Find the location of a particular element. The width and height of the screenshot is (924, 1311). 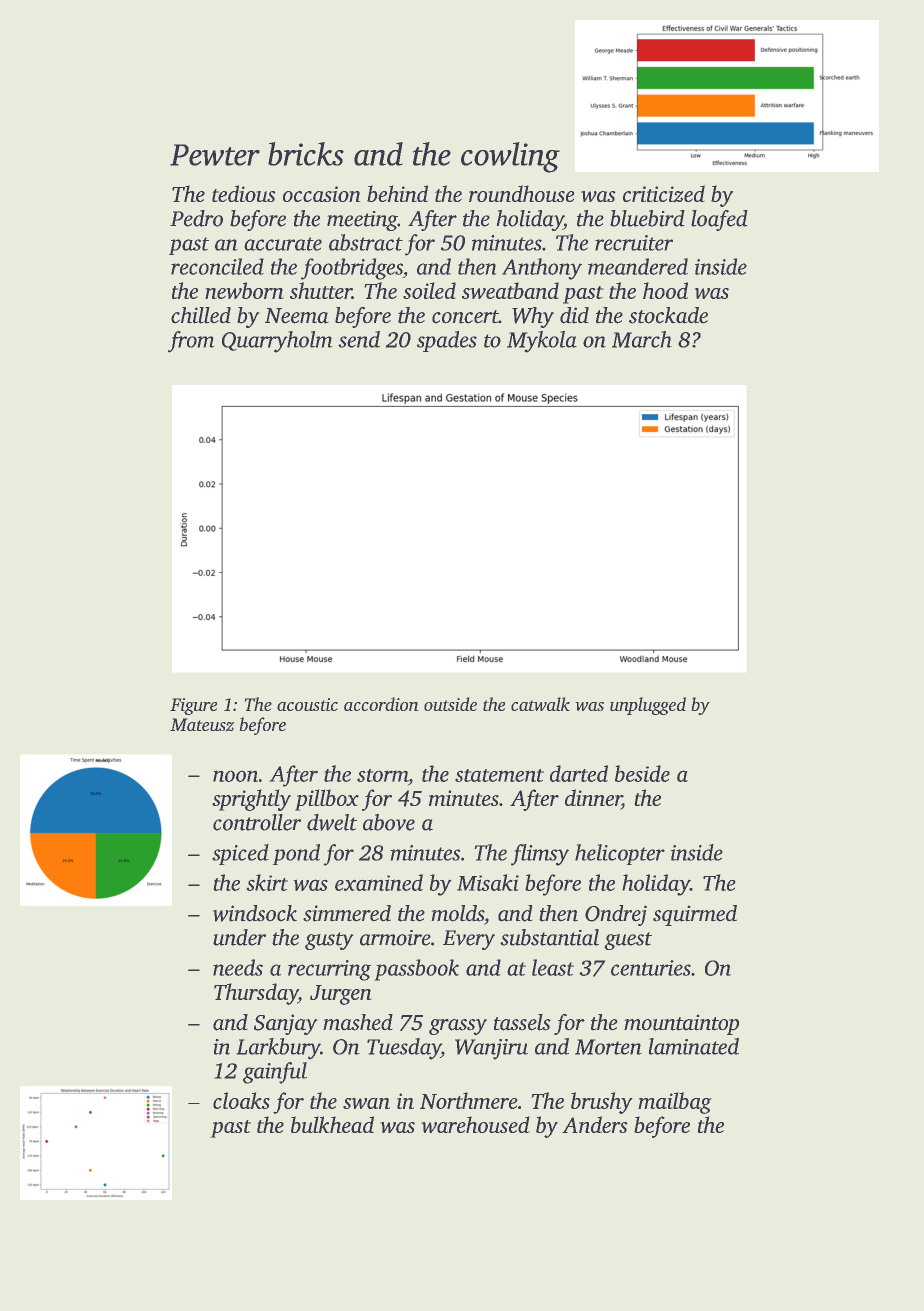

Quarryholm is located at coordinates (277, 342).
